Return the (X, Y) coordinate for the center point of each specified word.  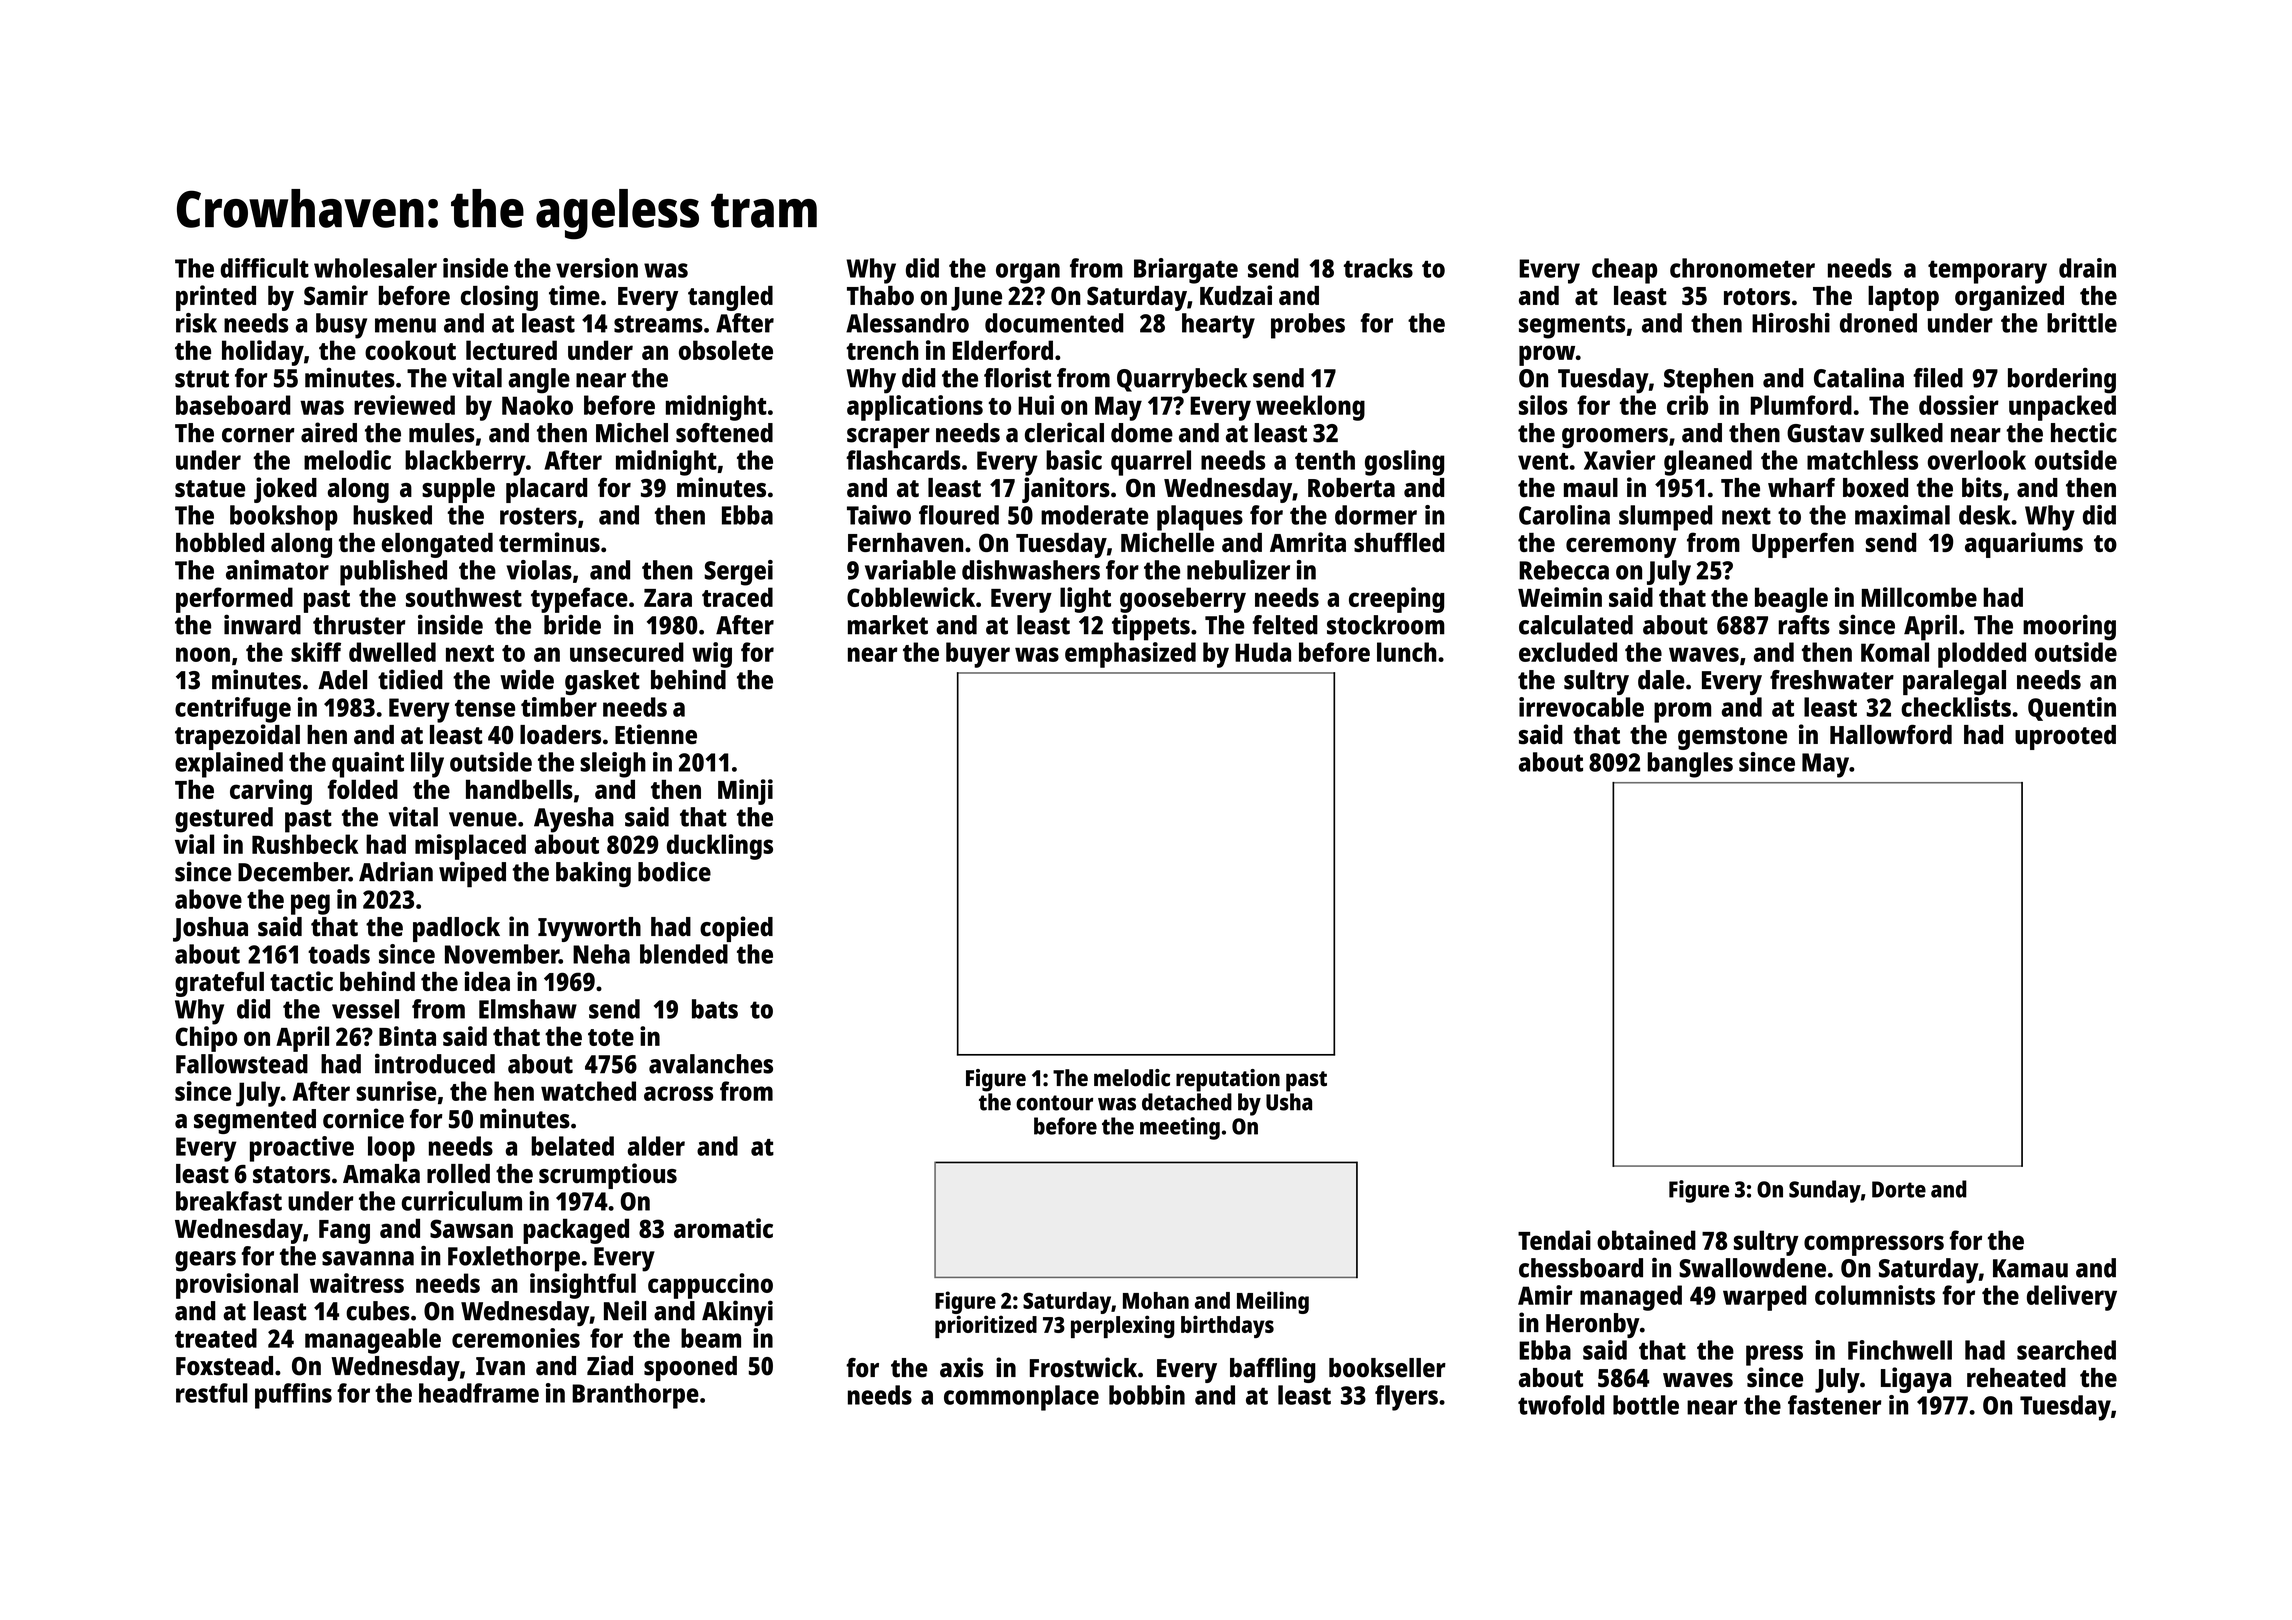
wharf (1801, 487)
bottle (1646, 1405)
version (597, 268)
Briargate (1186, 271)
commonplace (1021, 1398)
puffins (293, 1396)
